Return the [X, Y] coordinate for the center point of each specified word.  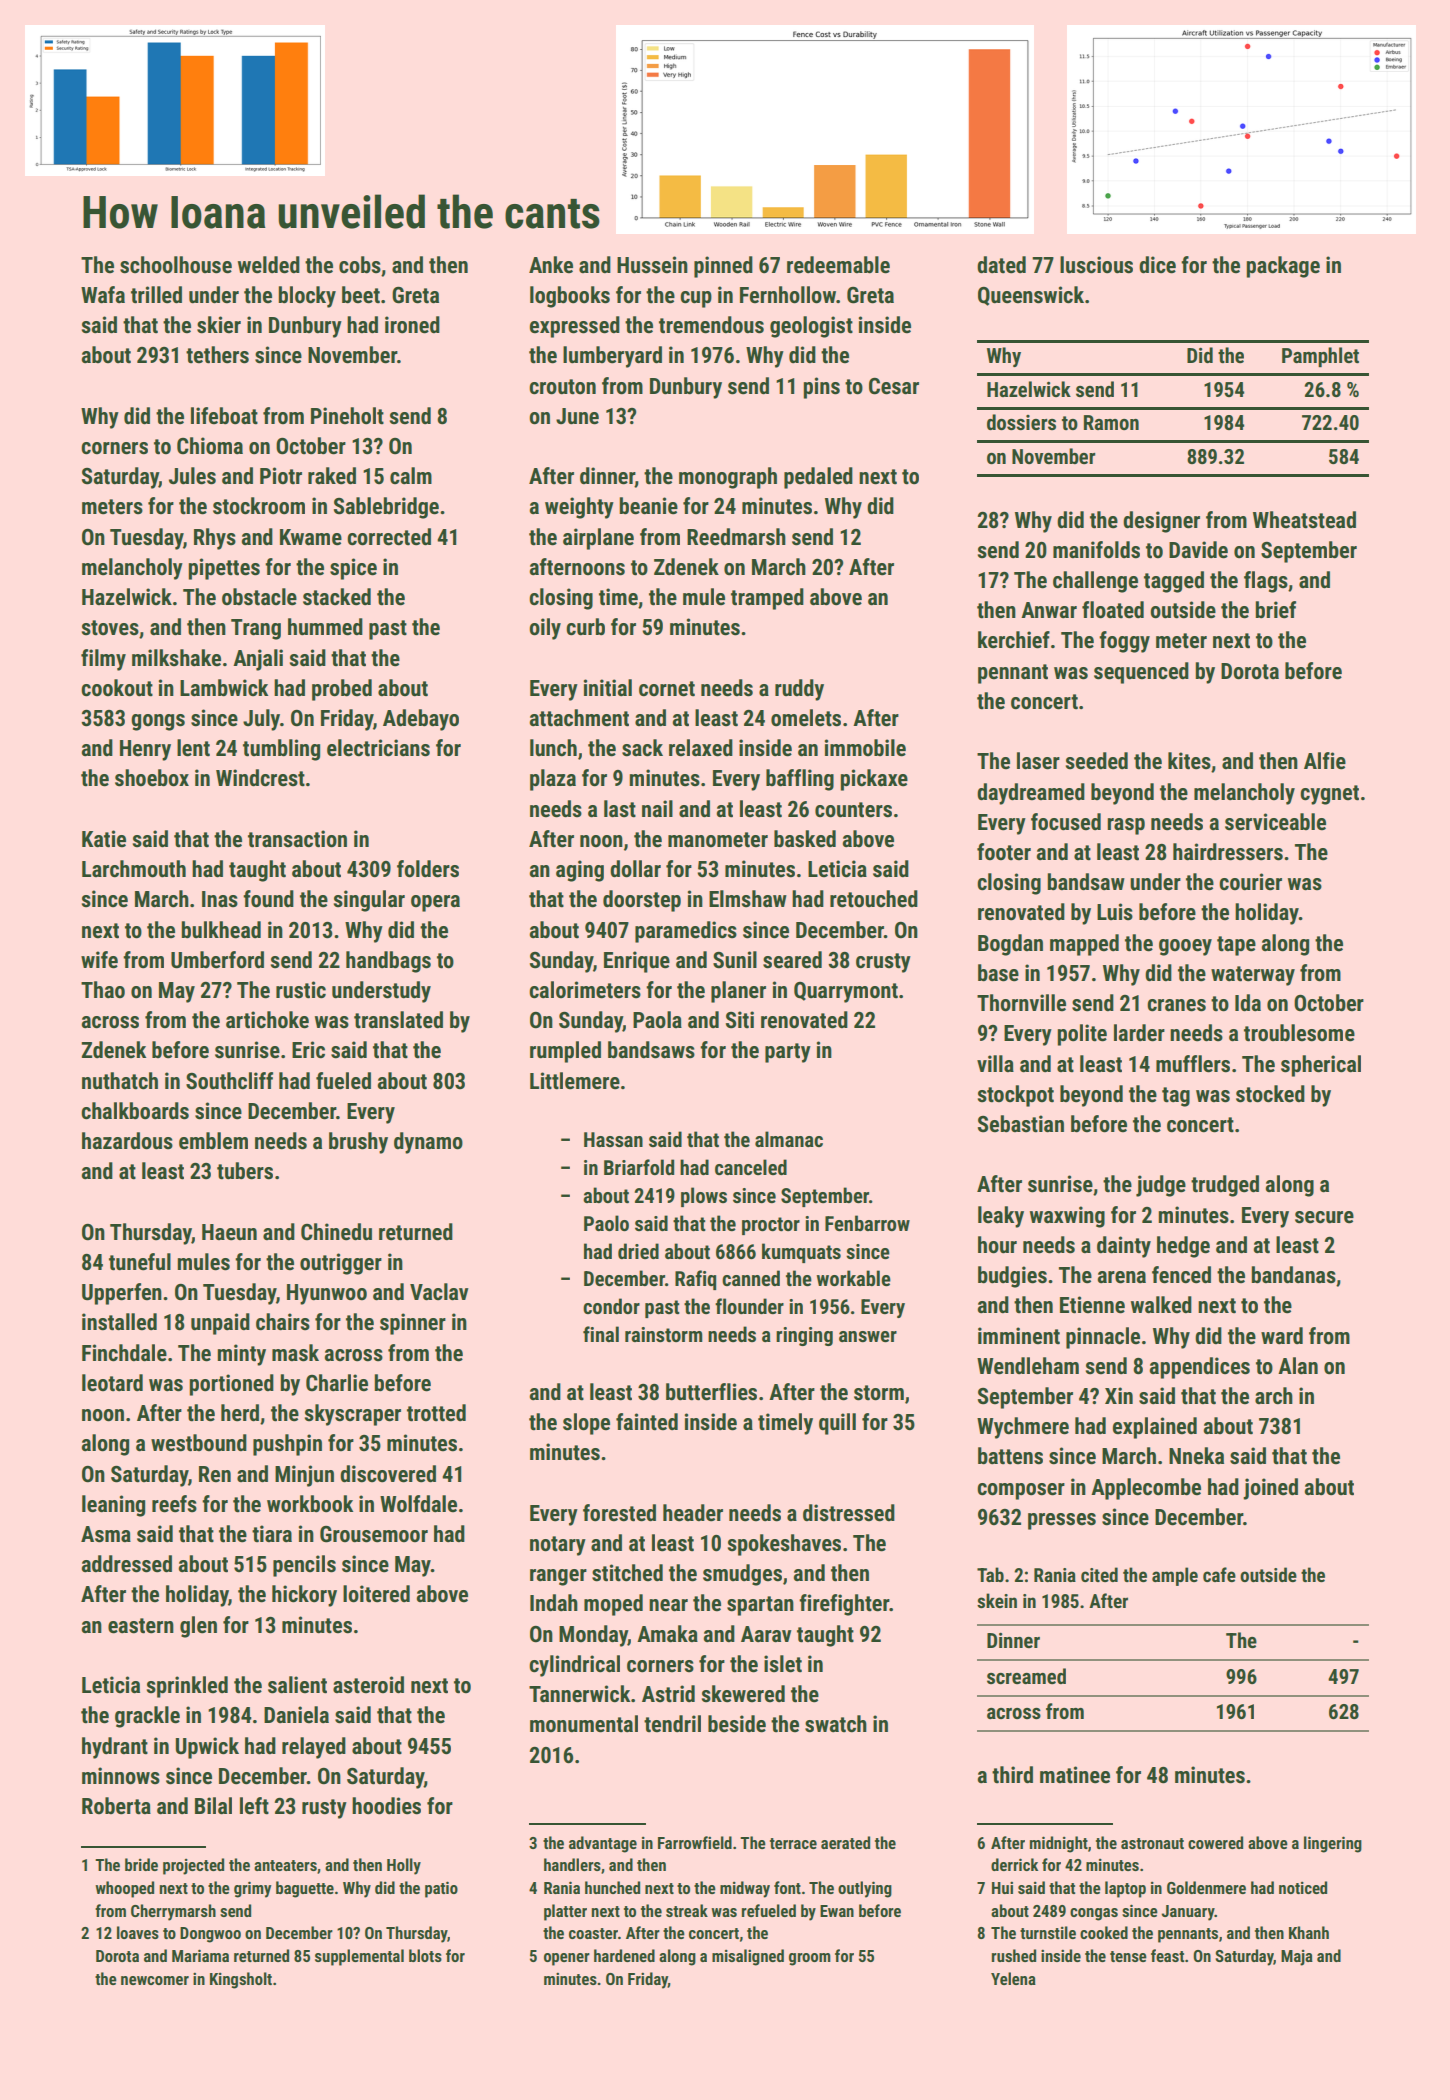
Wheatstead [1304, 520]
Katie [104, 839]
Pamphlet [1320, 357]
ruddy [799, 690]
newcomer [155, 1980]
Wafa [103, 295]
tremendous [711, 325]
